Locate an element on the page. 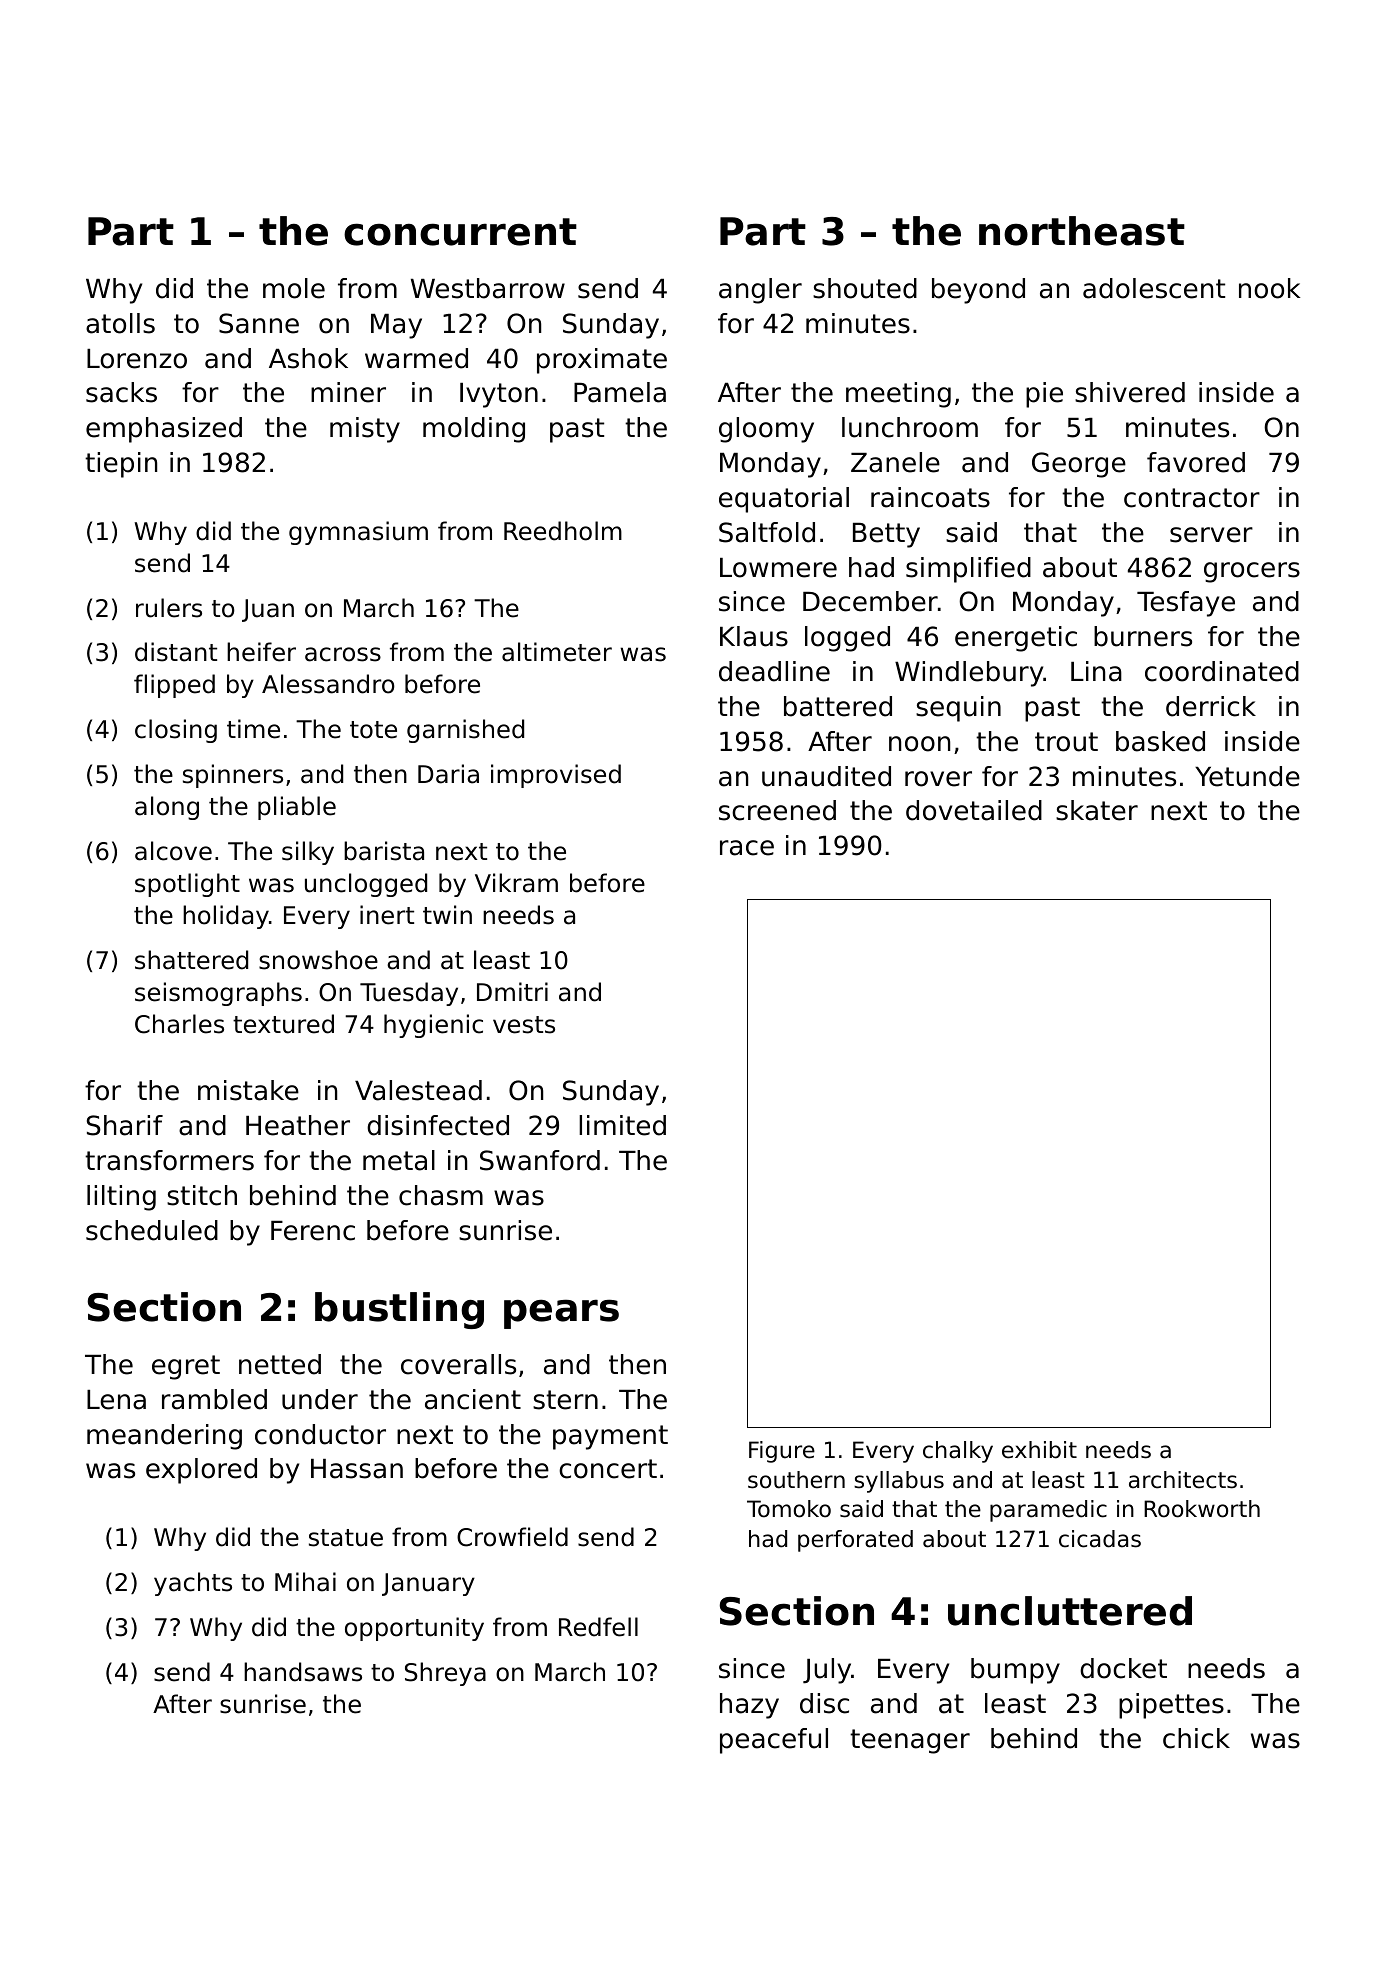  sacks is located at coordinates (121, 392).
